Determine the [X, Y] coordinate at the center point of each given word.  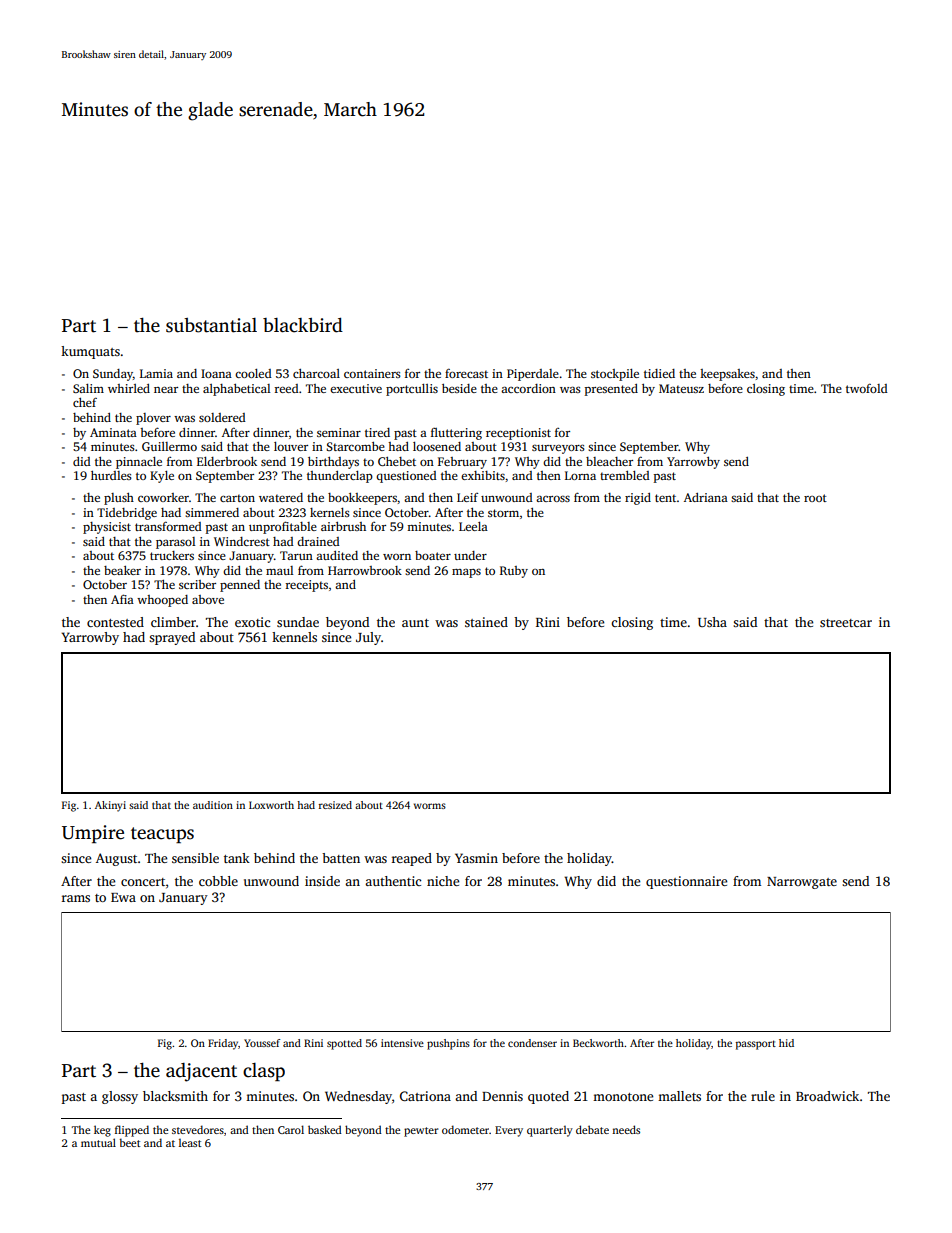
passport [756, 1045]
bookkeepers [362, 499]
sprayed [172, 638]
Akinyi [110, 806]
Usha [712, 622]
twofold [867, 388]
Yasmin [476, 858]
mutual [98, 1142]
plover [153, 419]
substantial [211, 325]
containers [372, 373]
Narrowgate [802, 883]
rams [76, 898]
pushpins [448, 1044]
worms [430, 806]
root [815, 498]
